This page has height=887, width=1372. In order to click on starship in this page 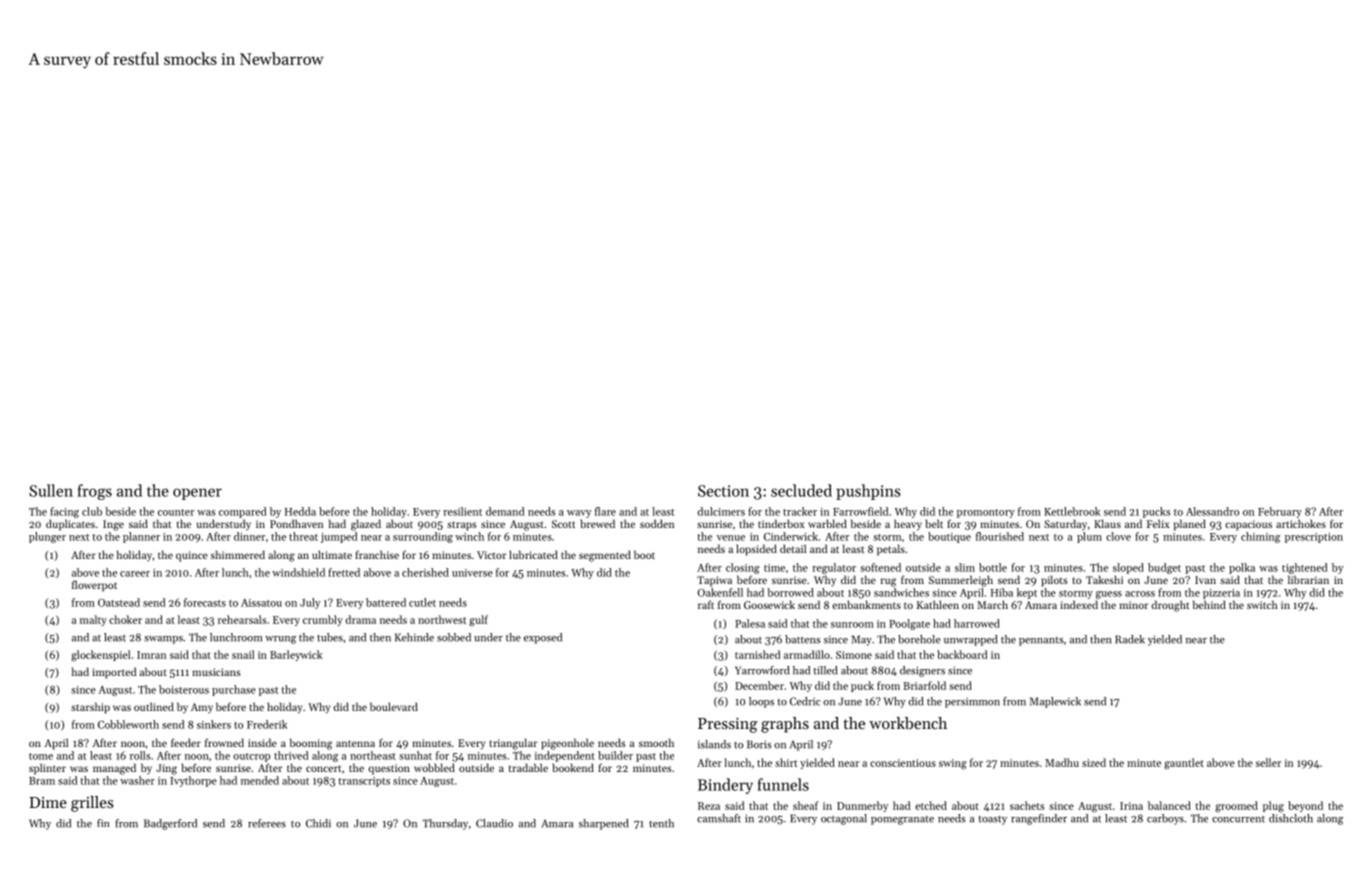, I will do `click(90, 708)`.
